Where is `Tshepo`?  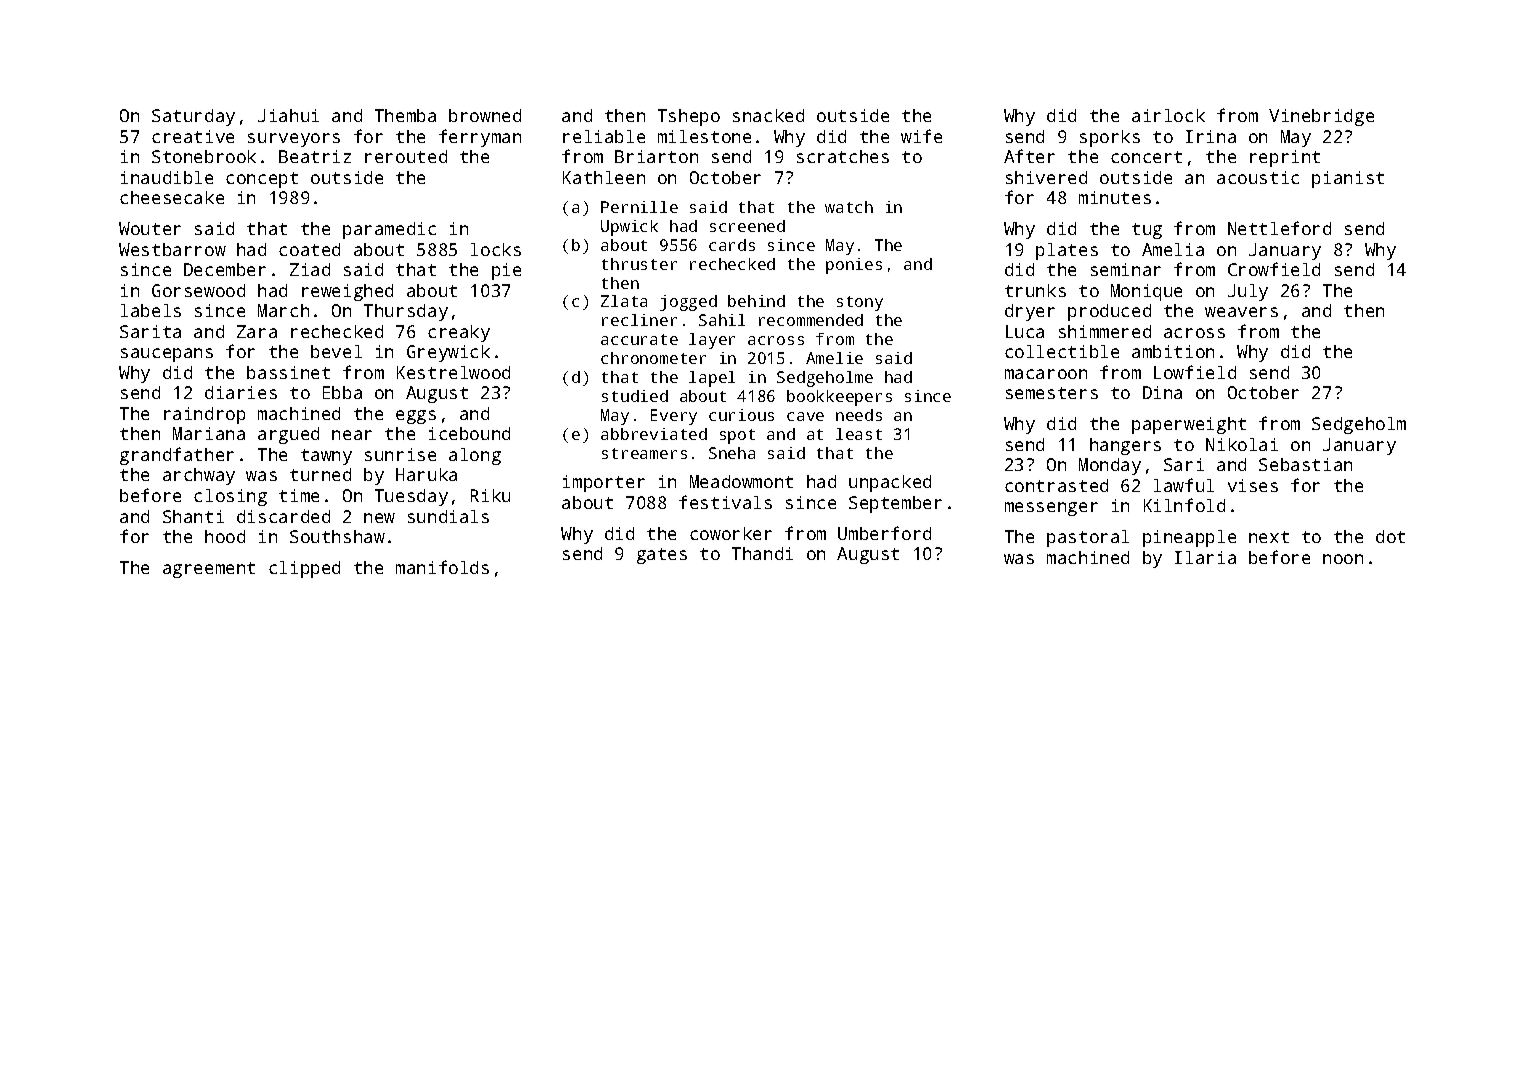 Tshepo is located at coordinates (689, 117).
